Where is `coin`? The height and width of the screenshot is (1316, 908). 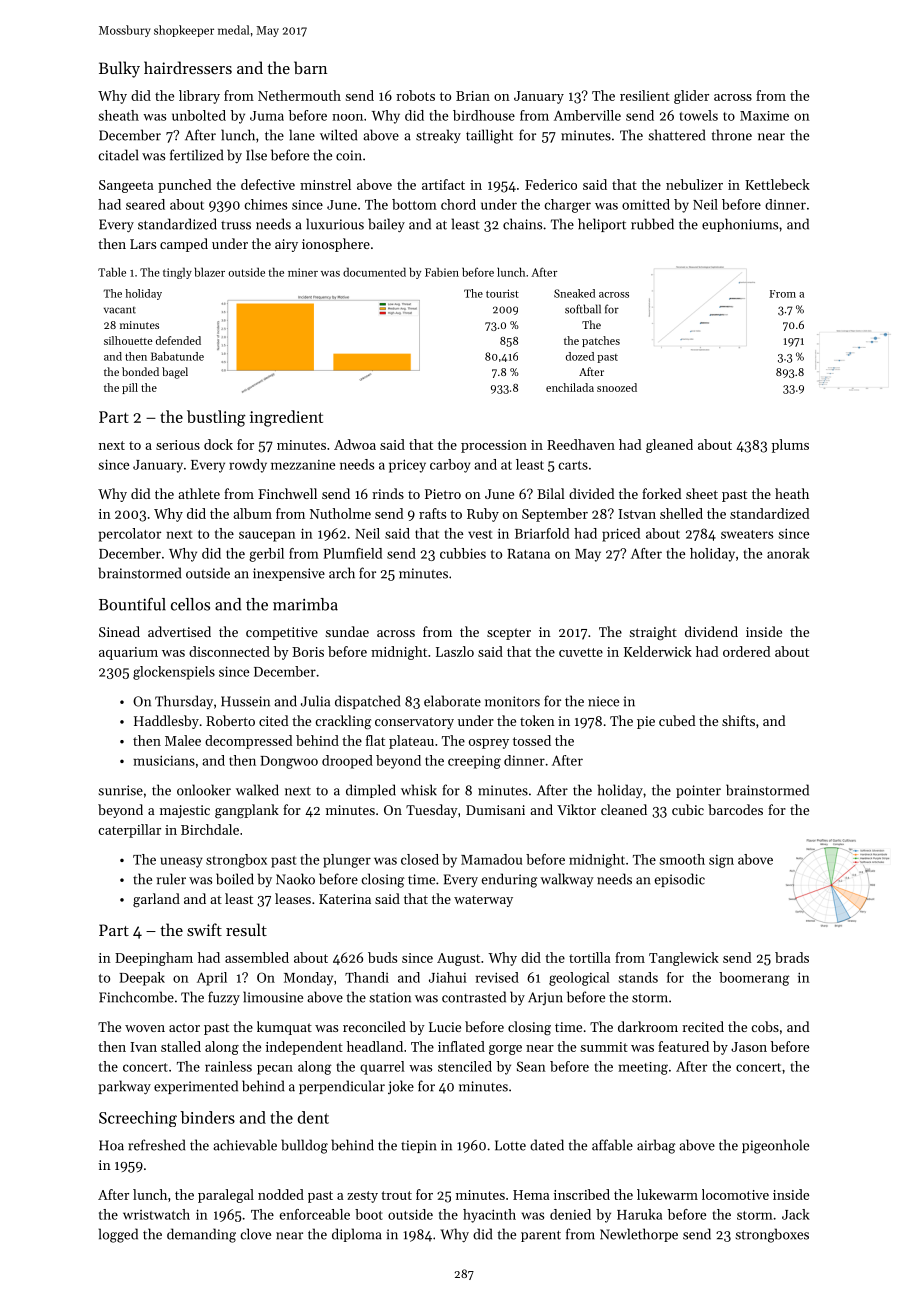
coin is located at coordinates (349, 155).
